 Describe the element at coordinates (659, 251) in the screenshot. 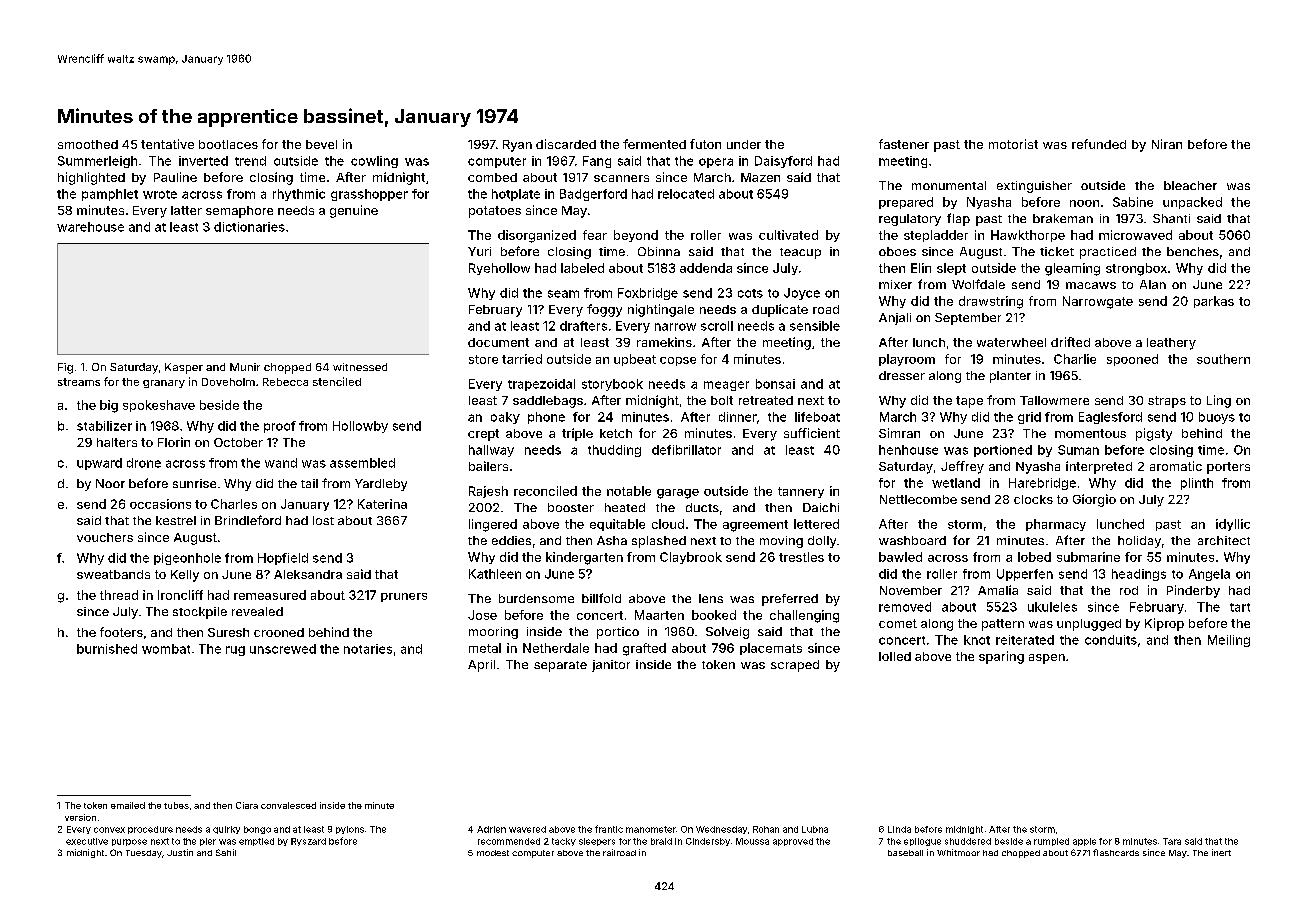

I see `Obinna` at that location.
